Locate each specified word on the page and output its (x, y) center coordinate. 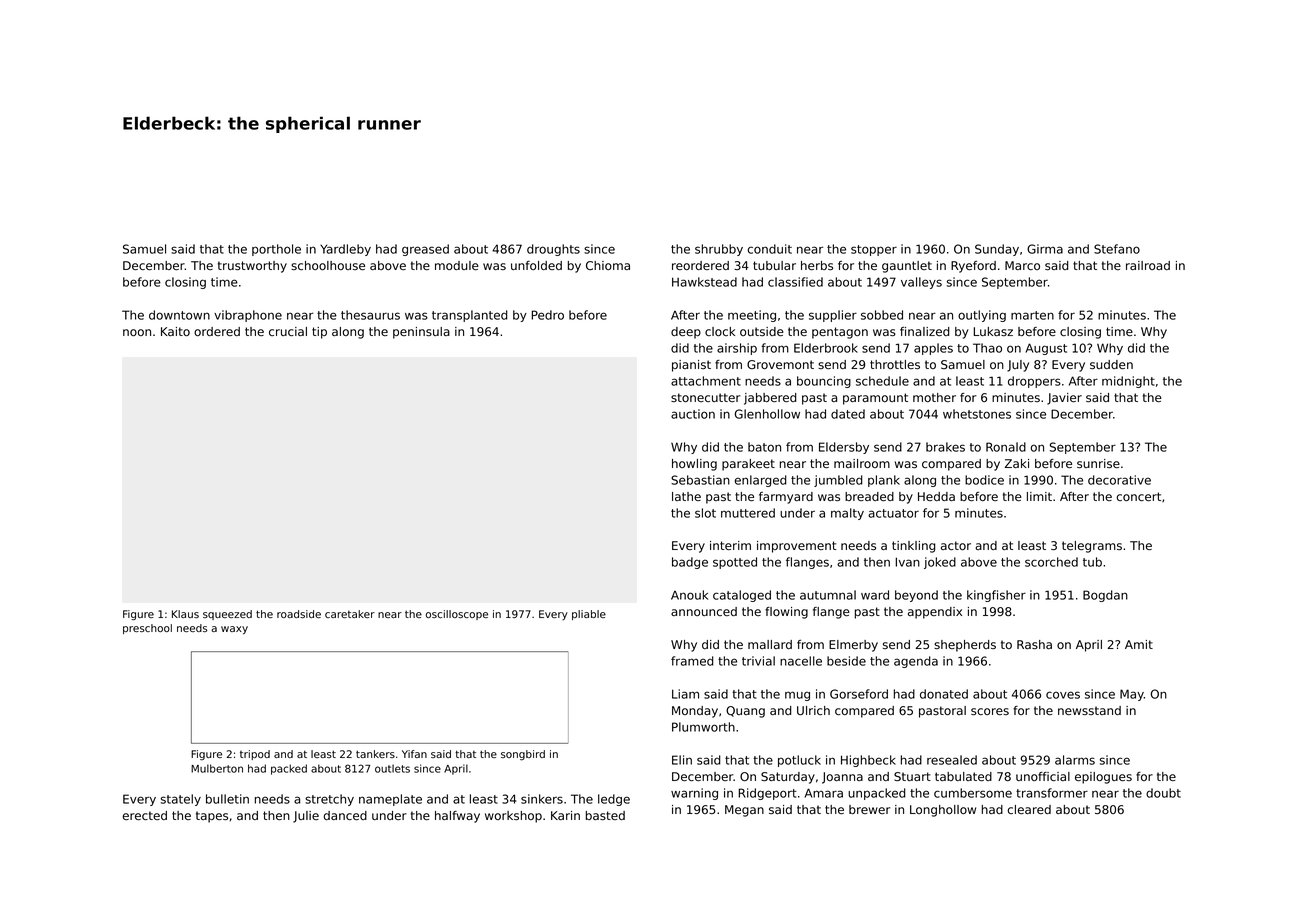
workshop (513, 817)
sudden (1111, 364)
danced (345, 815)
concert (1138, 496)
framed (692, 661)
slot (705, 513)
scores (990, 711)
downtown (179, 315)
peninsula (421, 333)
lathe (686, 496)
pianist (691, 366)
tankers (375, 754)
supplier (833, 316)
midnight (1128, 382)
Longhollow (943, 811)
